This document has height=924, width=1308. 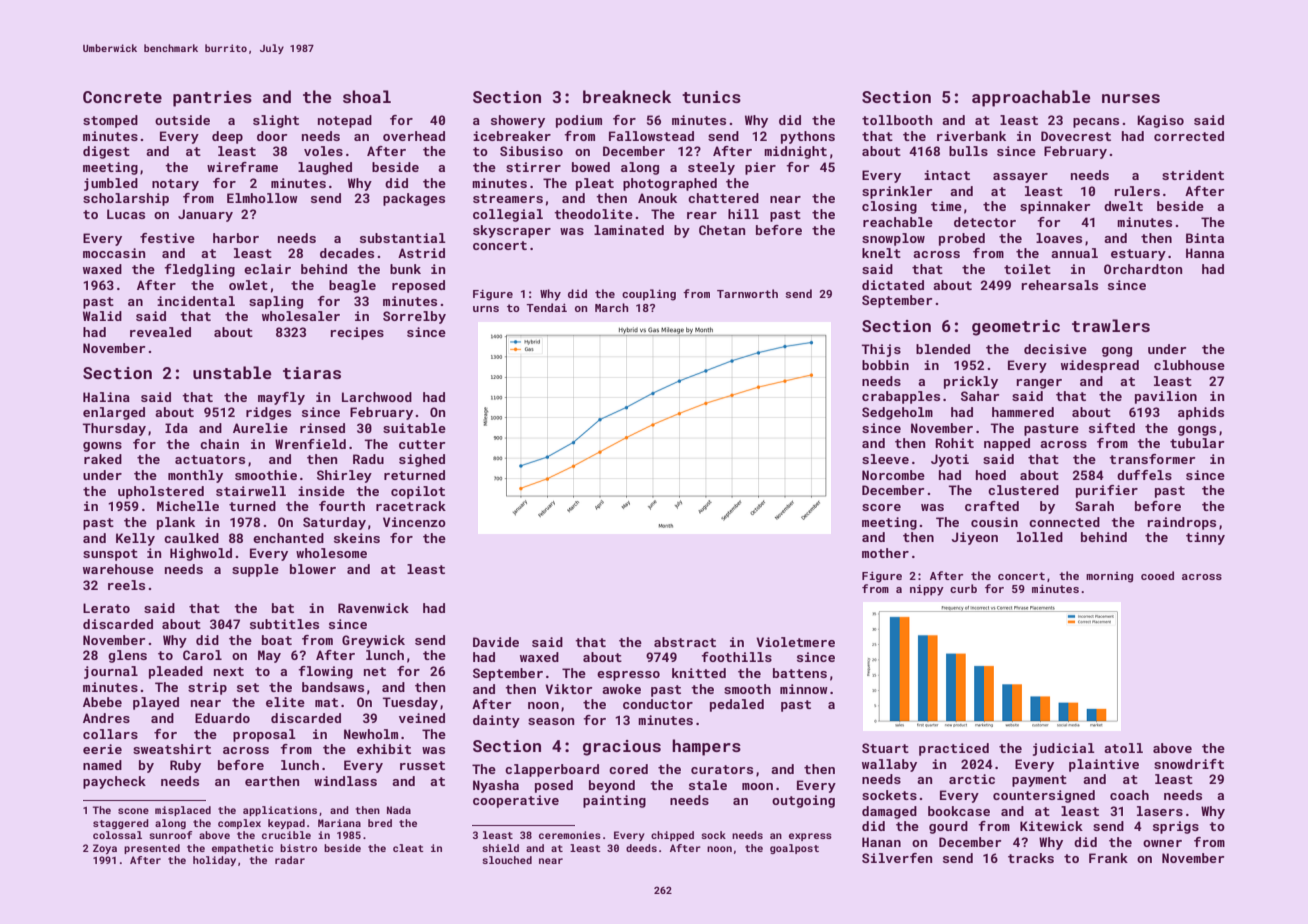 I want to click on Concrete, so click(x=122, y=97).
